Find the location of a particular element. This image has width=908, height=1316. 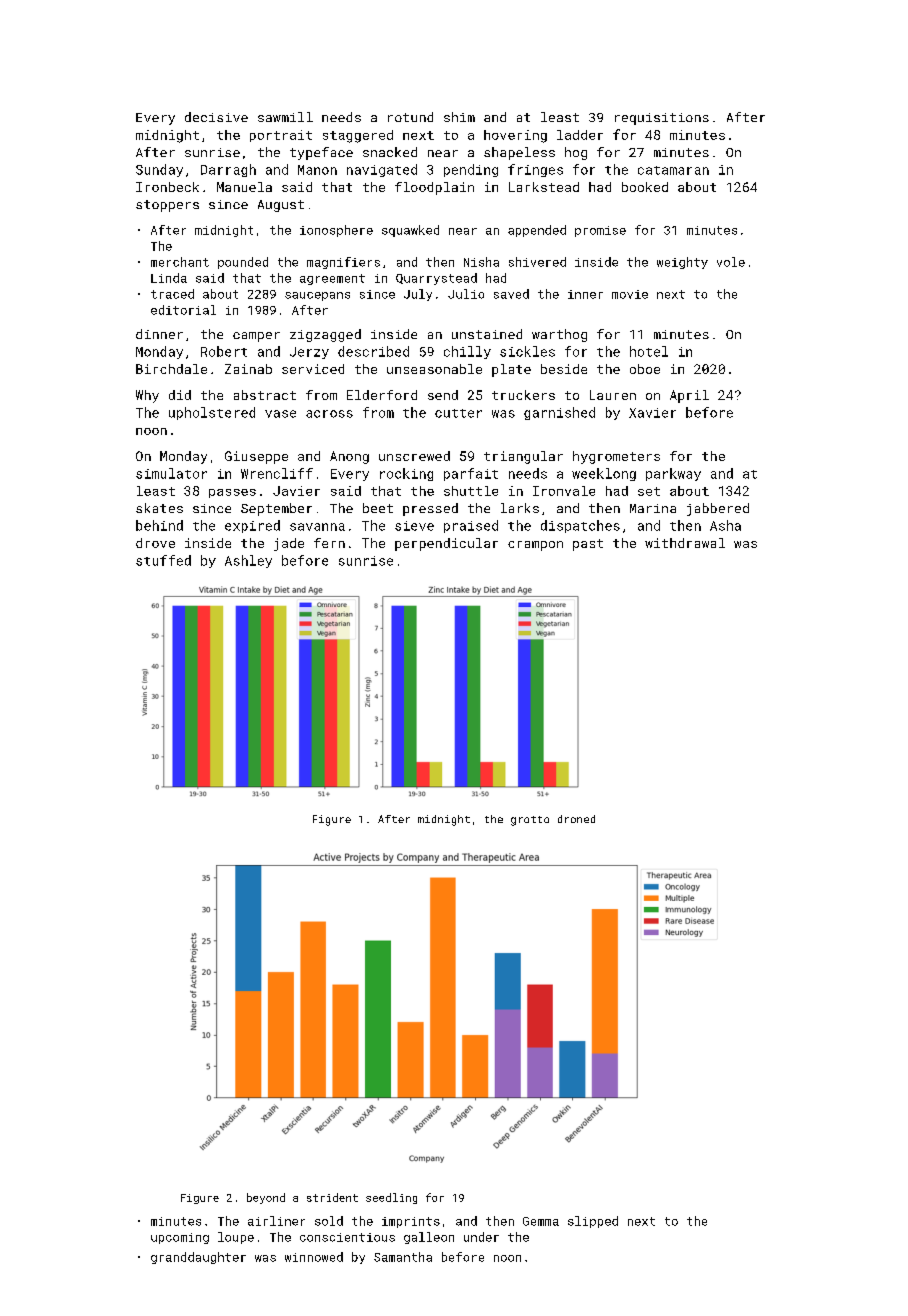

parfait is located at coordinates (471, 474).
